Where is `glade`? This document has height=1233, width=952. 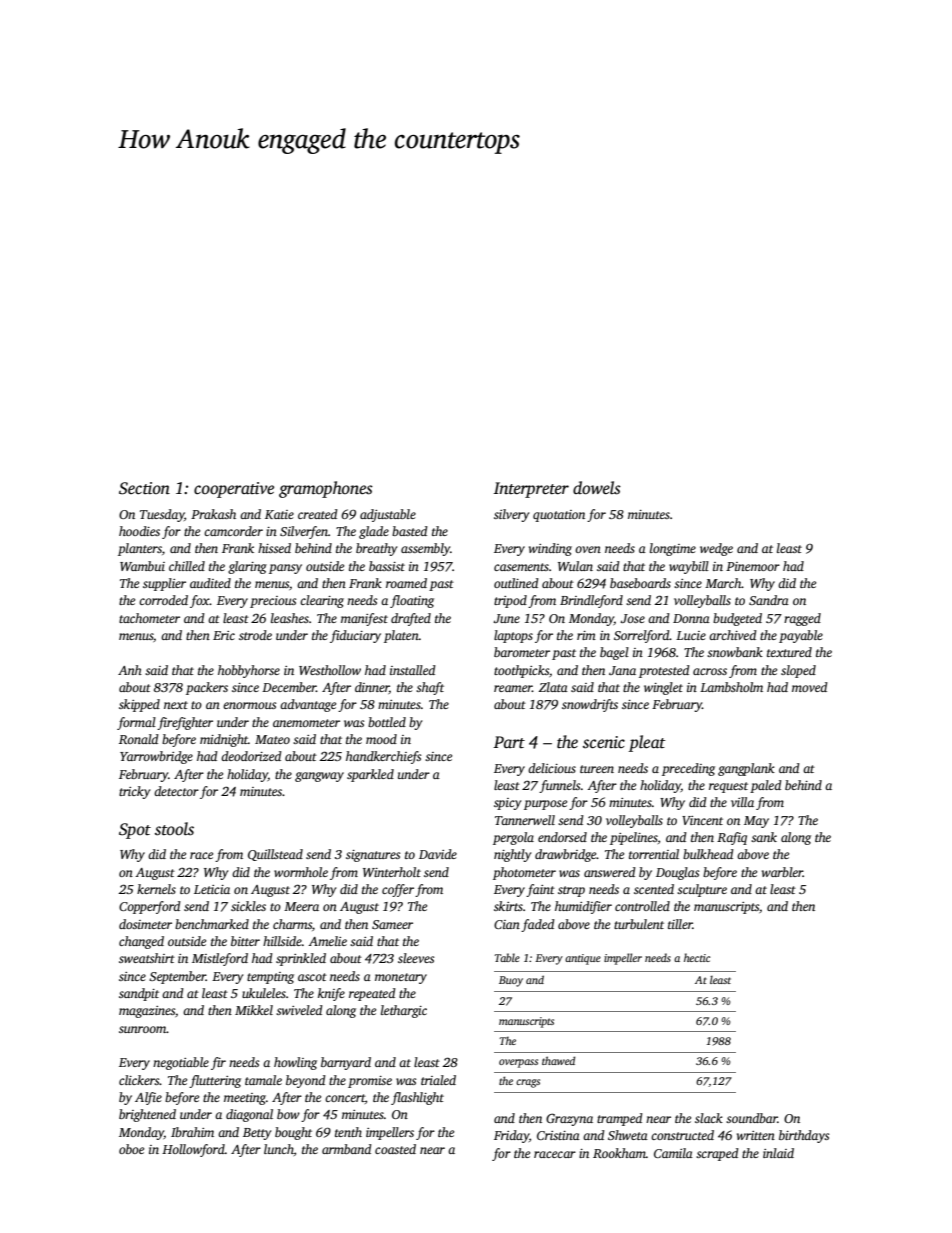 glade is located at coordinates (374, 532).
